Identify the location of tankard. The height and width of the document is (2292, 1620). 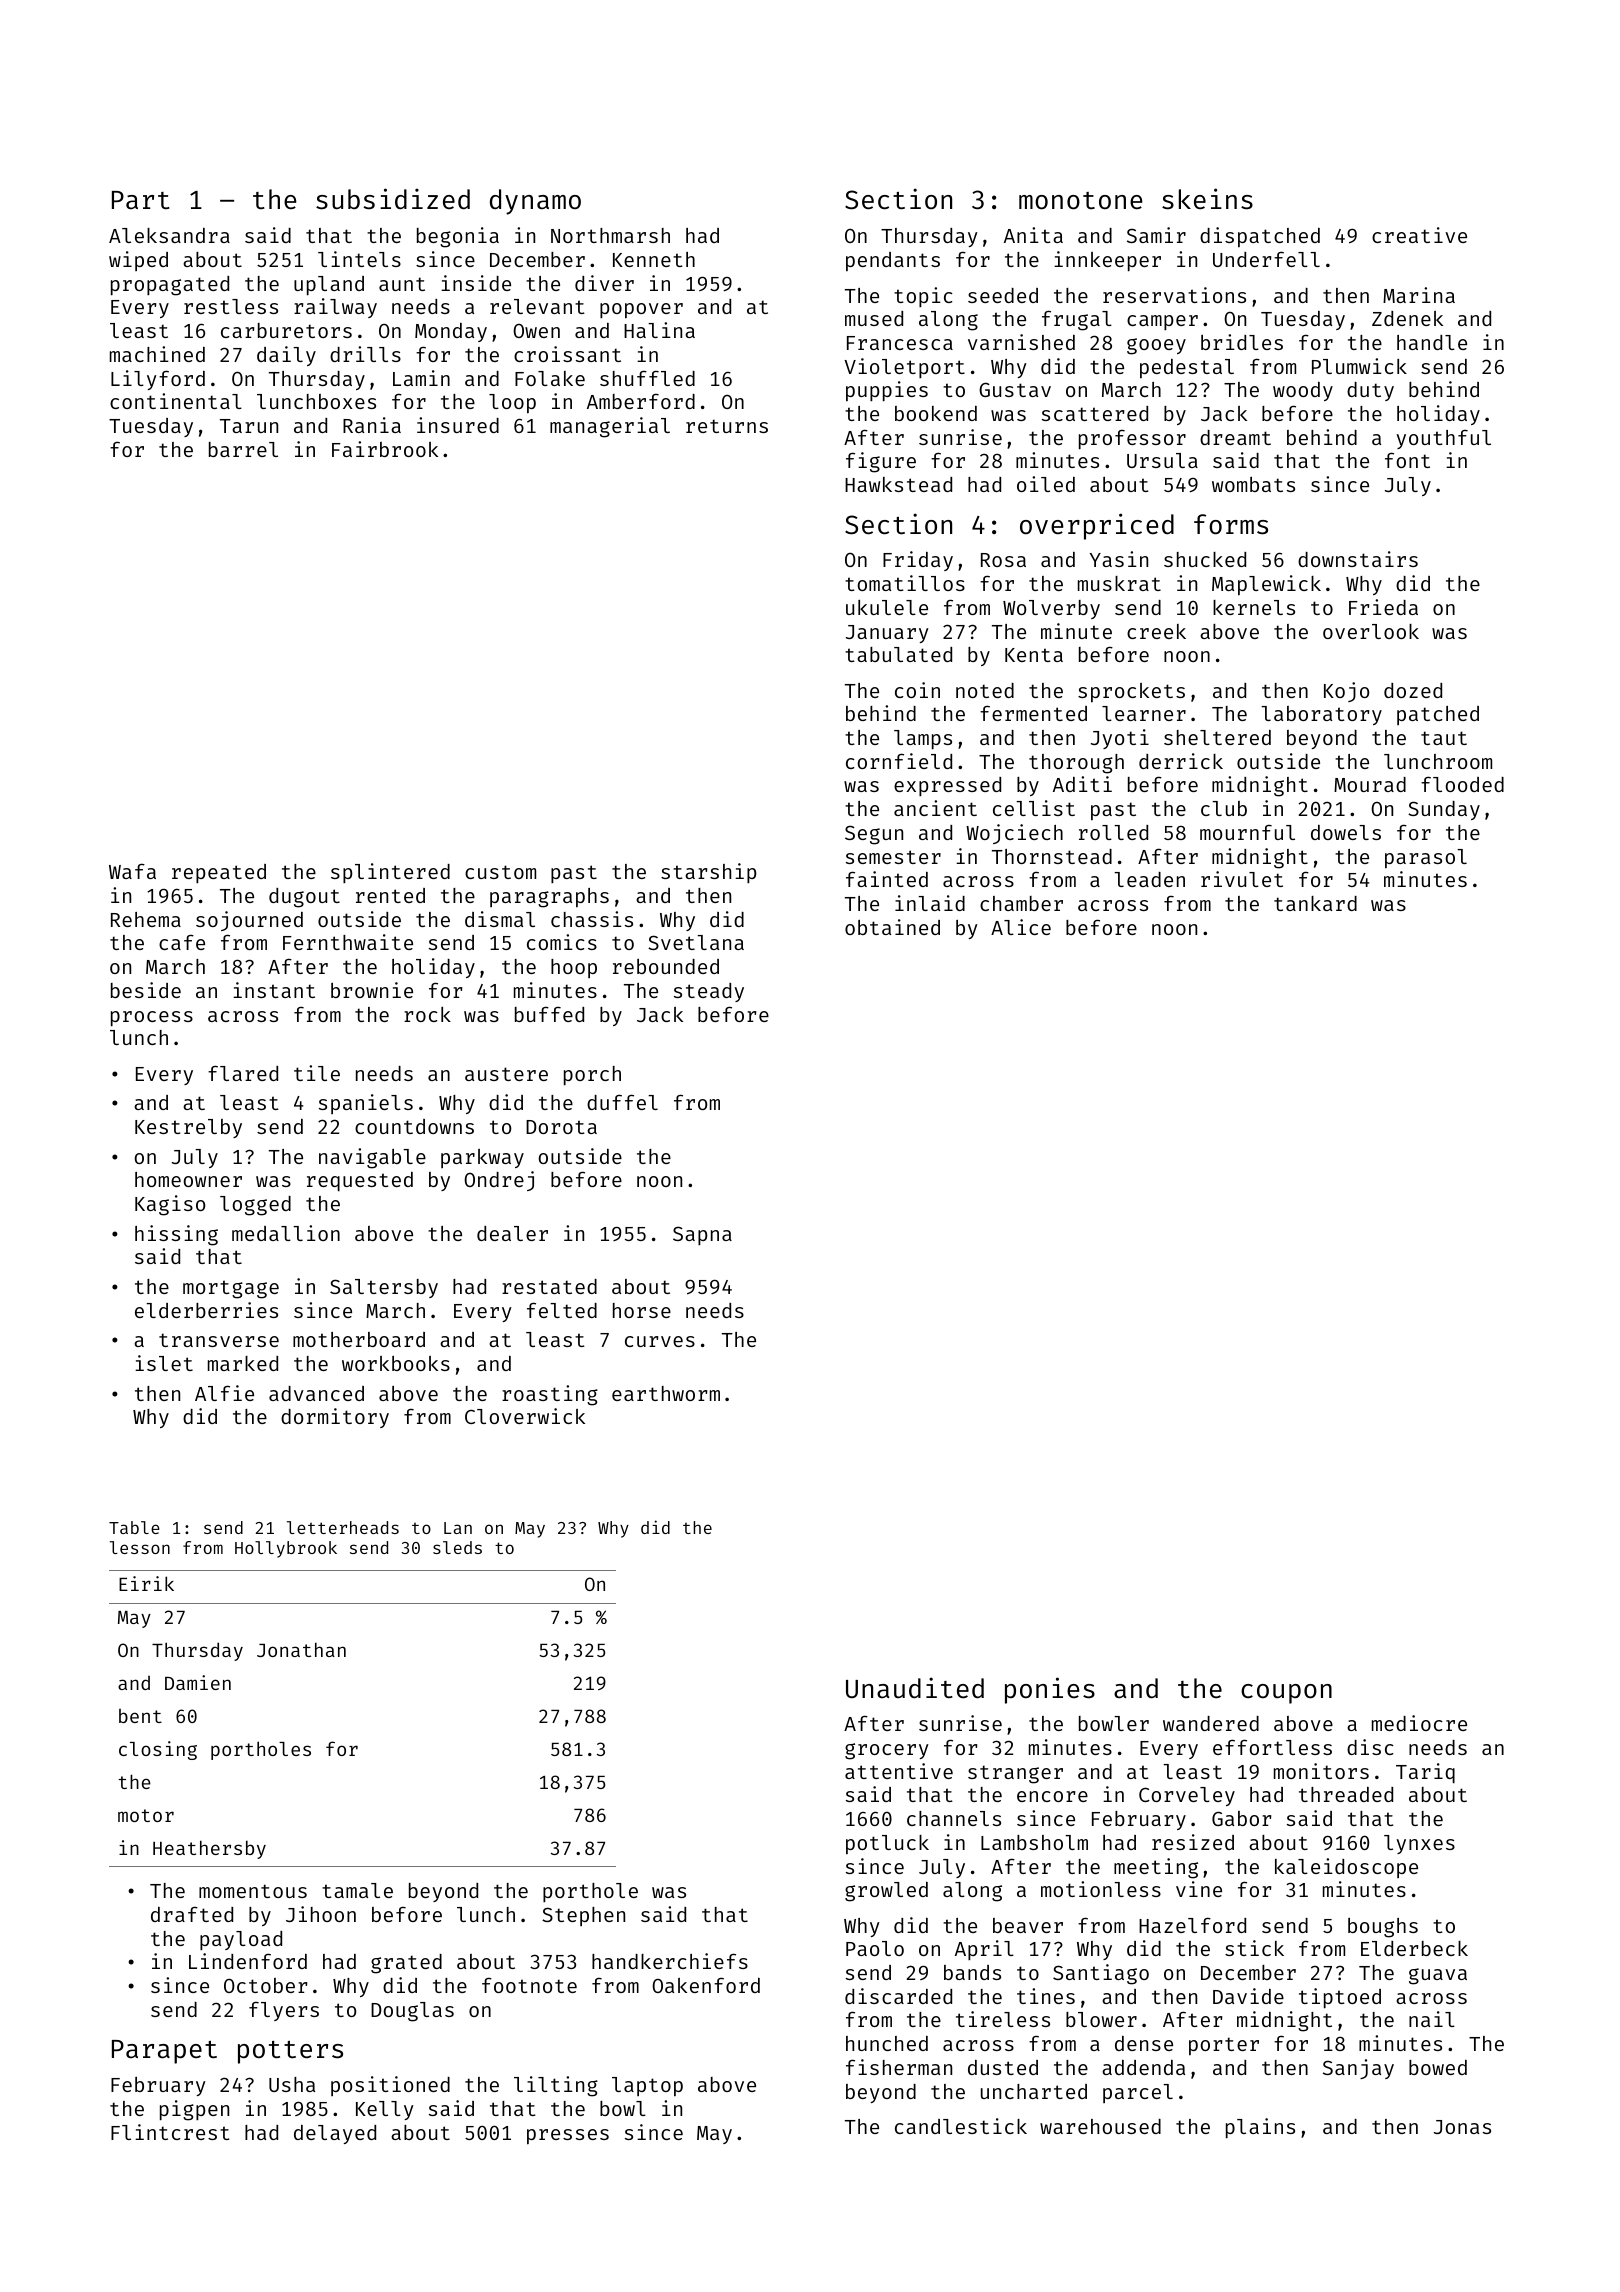
(1315, 903).
